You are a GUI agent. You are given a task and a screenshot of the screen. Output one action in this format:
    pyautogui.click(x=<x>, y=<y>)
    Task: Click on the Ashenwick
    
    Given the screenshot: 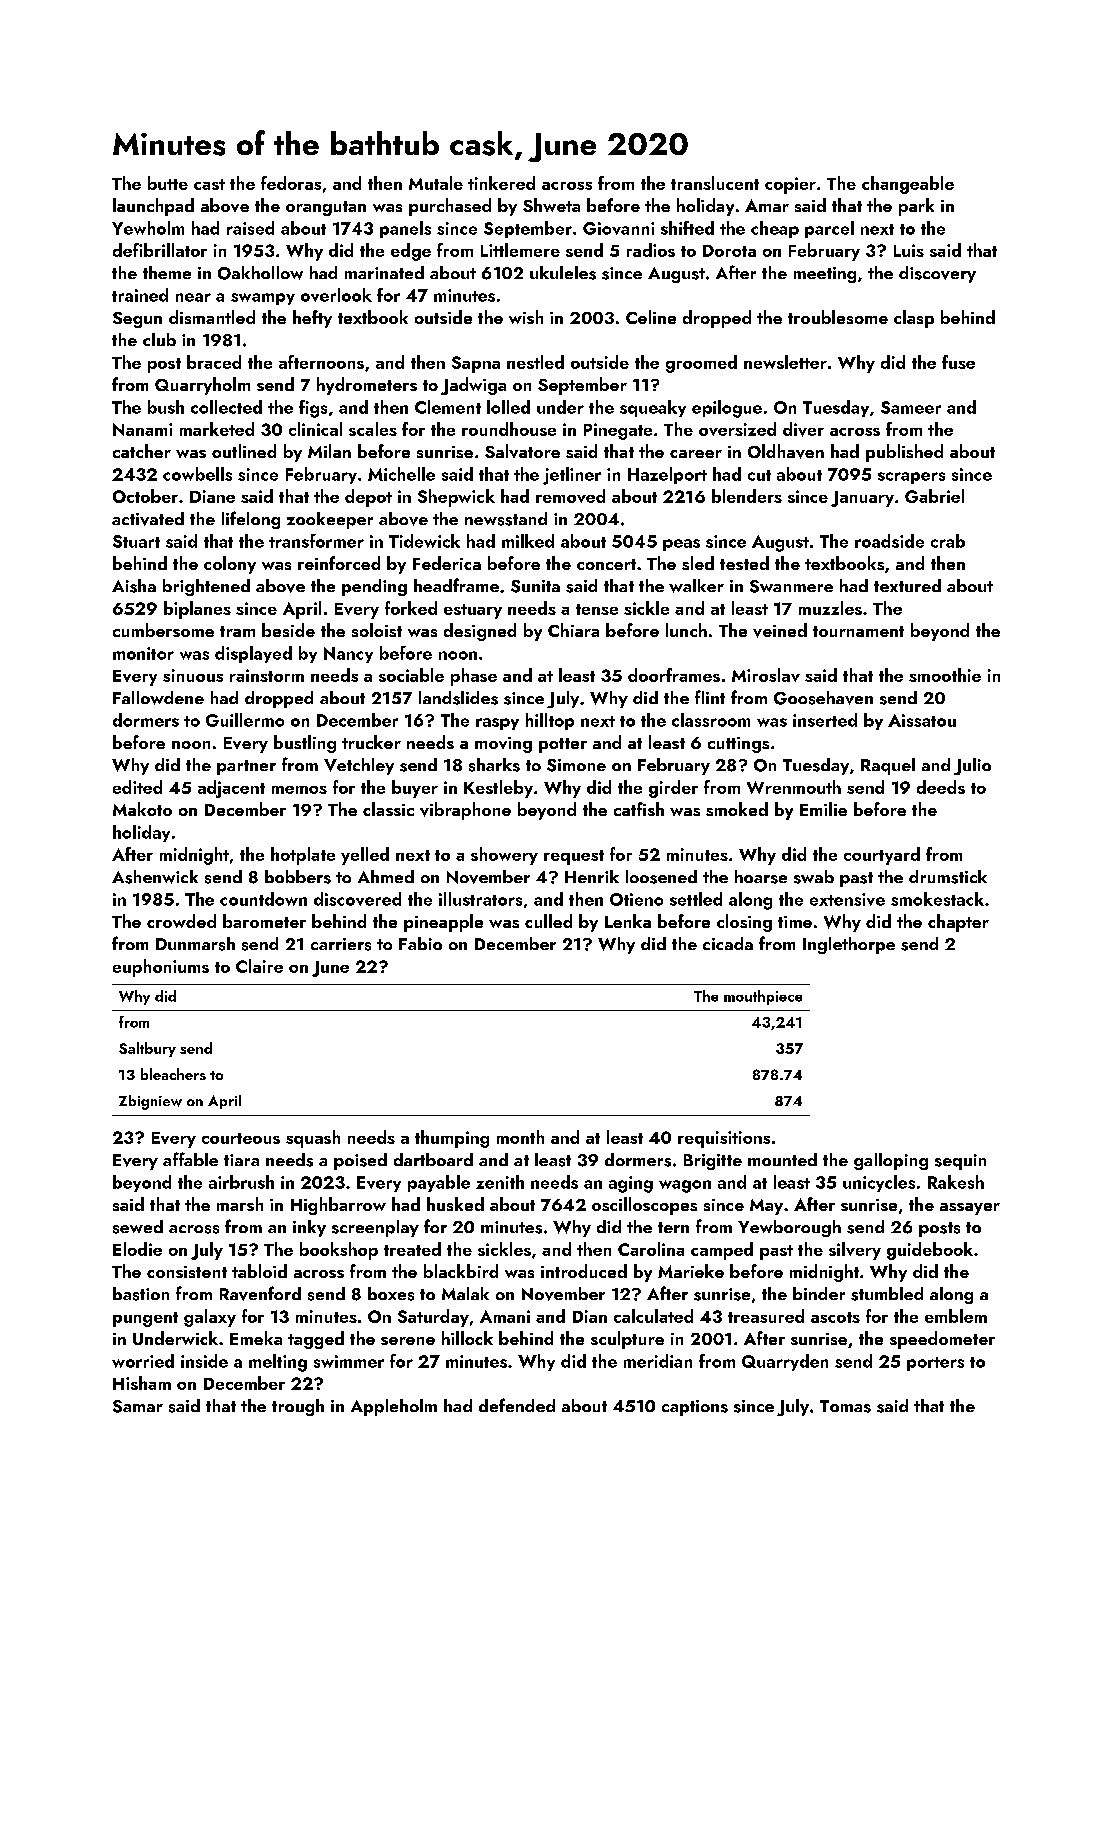 What is the action you would take?
    pyautogui.click(x=155, y=877)
